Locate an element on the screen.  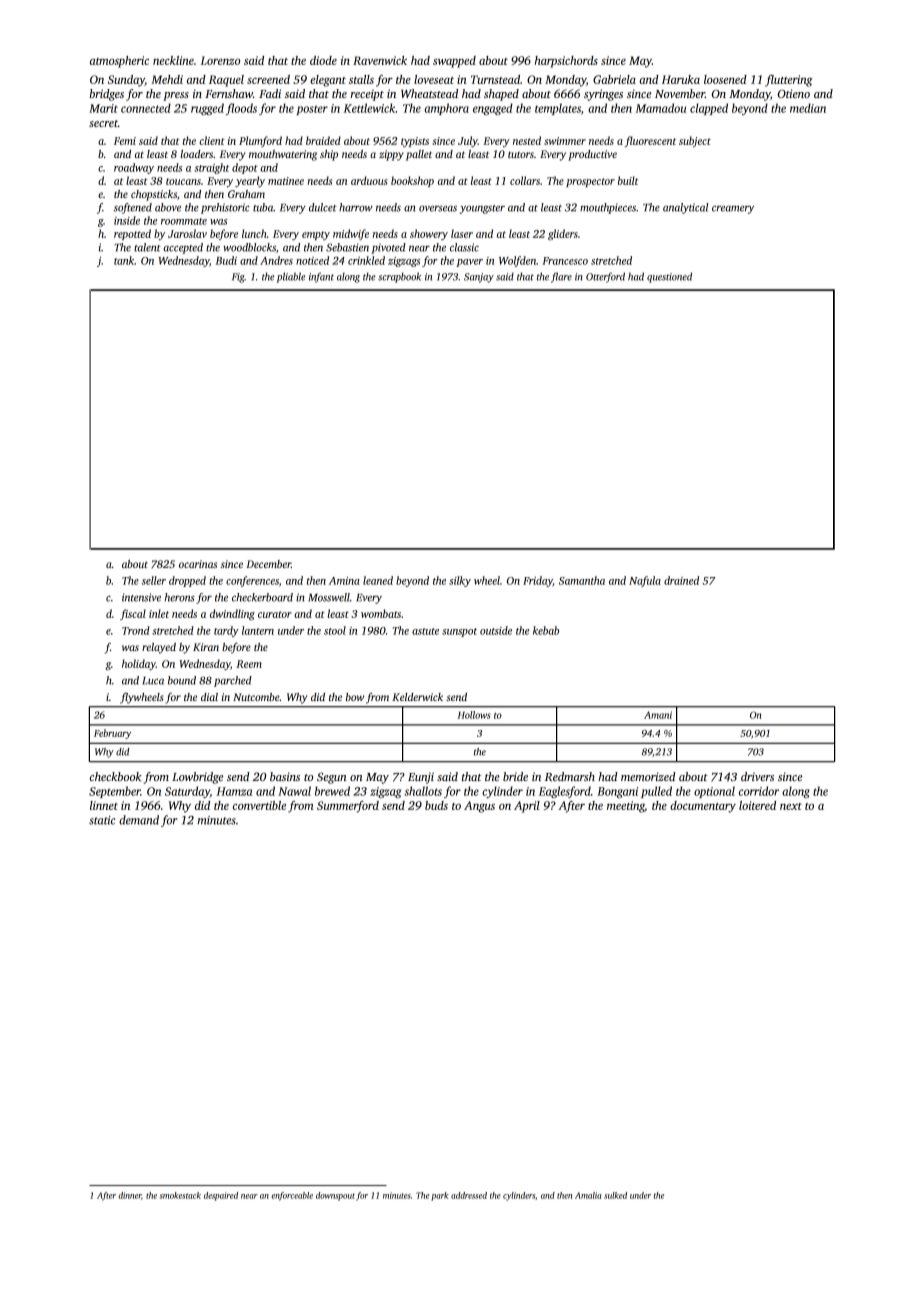
Gabriela is located at coordinates (614, 79).
